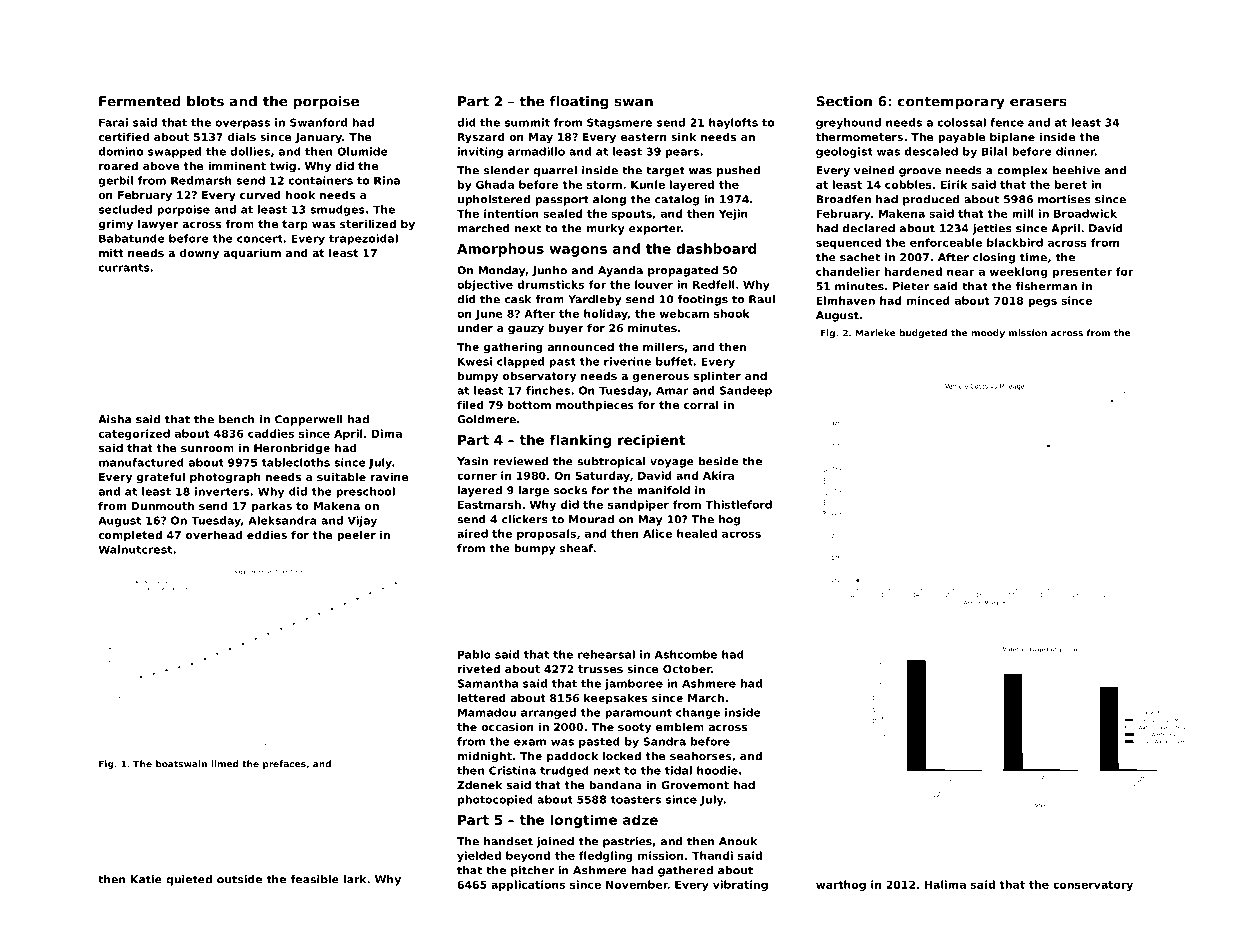 The height and width of the screenshot is (952, 1233). What do you see at coordinates (654, 284) in the screenshot?
I see `louver` at bounding box center [654, 284].
